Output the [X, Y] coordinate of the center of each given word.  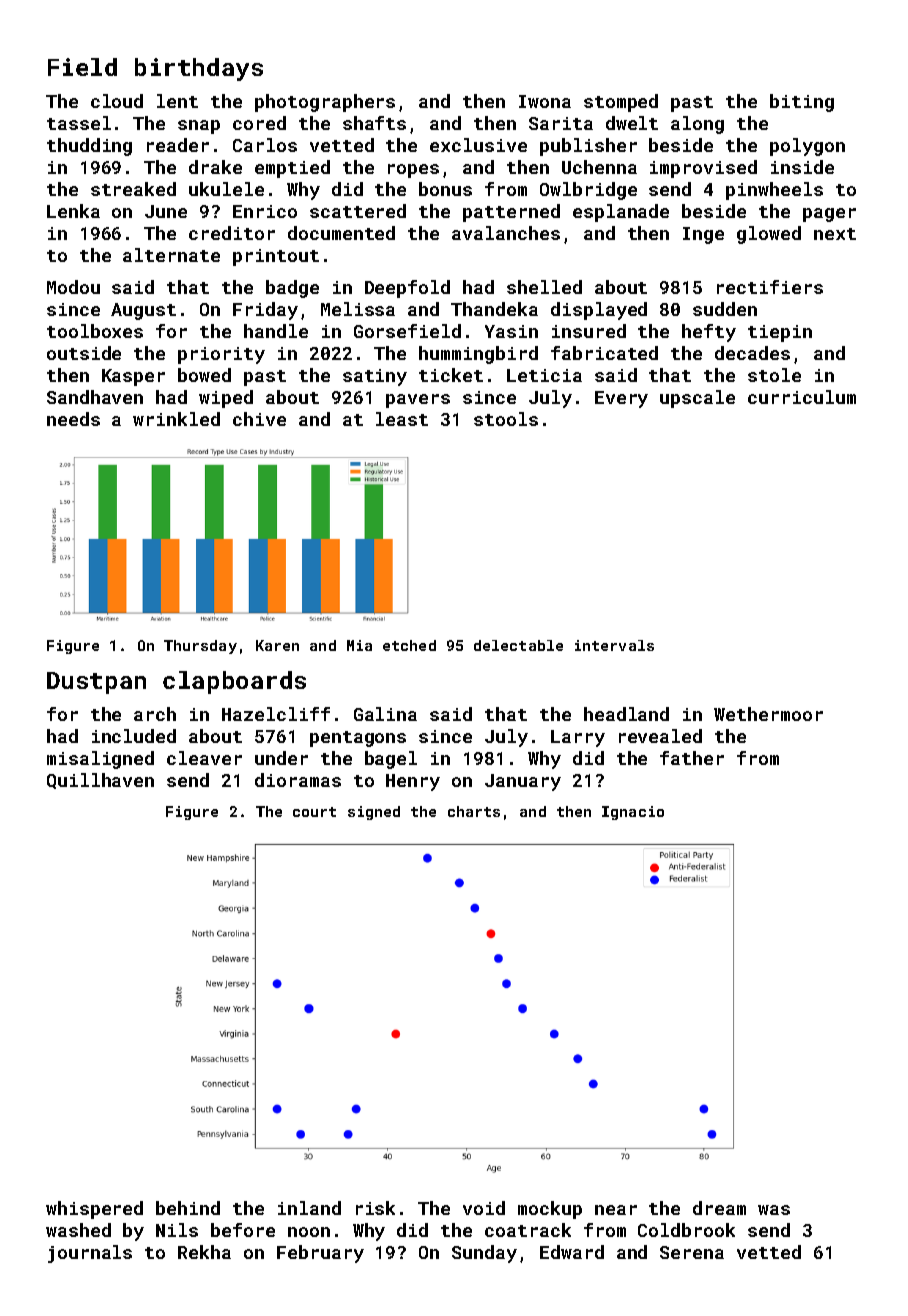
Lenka [73, 211]
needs [73, 419]
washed [78, 1230]
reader [178, 145]
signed [374, 813]
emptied [292, 169]
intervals [614, 645]
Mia [359, 645]
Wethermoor [768, 714]
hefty [709, 333]
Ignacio [633, 813]
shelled [544, 287]
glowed [769, 235]
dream [719, 1208]
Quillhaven [100, 781]
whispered [94, 1210]
